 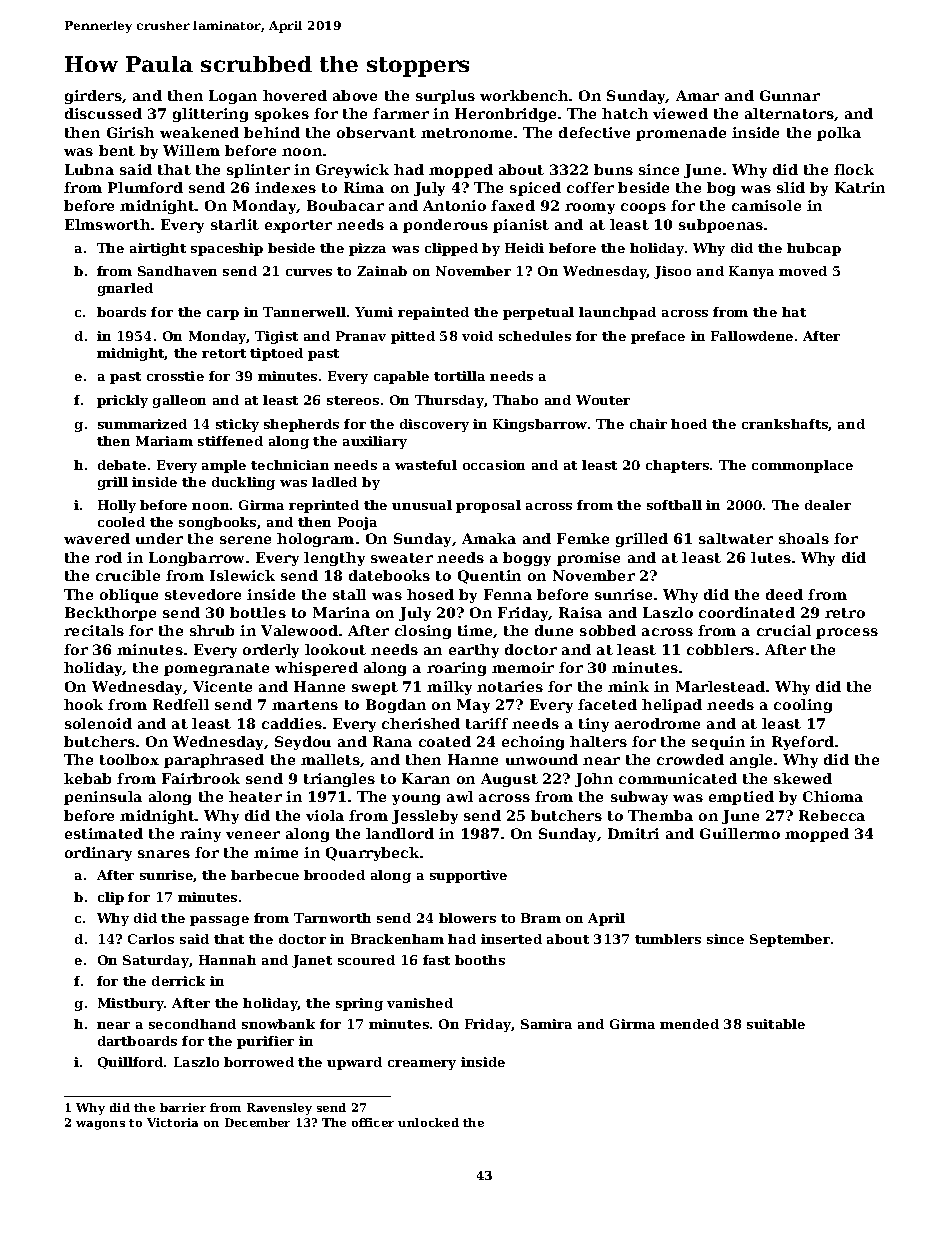 I want to click on Mistbury, so click(x=131, y=1004).
